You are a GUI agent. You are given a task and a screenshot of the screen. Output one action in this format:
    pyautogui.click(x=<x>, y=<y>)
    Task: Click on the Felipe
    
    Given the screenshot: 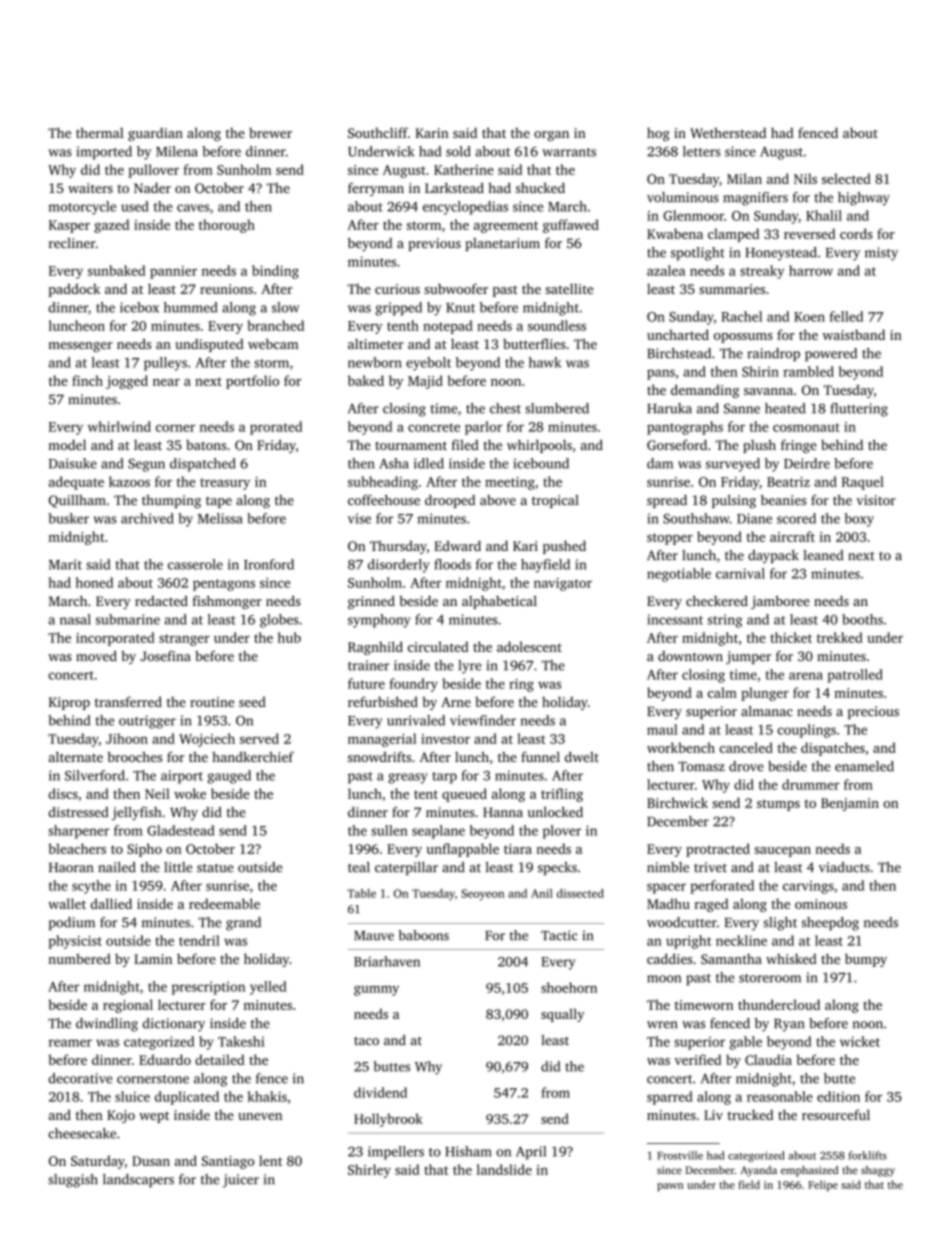 What is the action you would take?
    pyautogui.click(x=823, y=1185)
